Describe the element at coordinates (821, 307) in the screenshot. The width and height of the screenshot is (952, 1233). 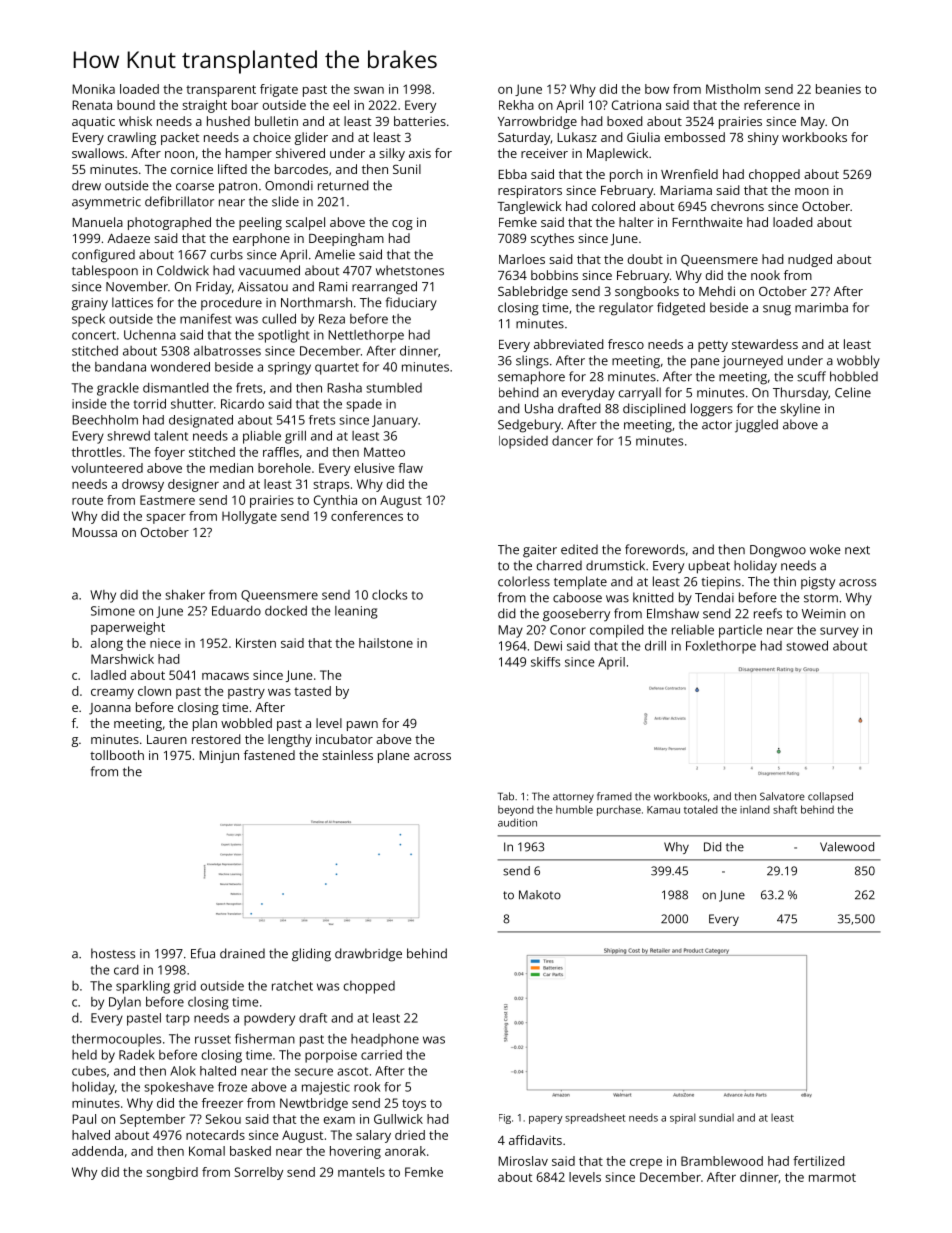
I see `marimba` at that location.
